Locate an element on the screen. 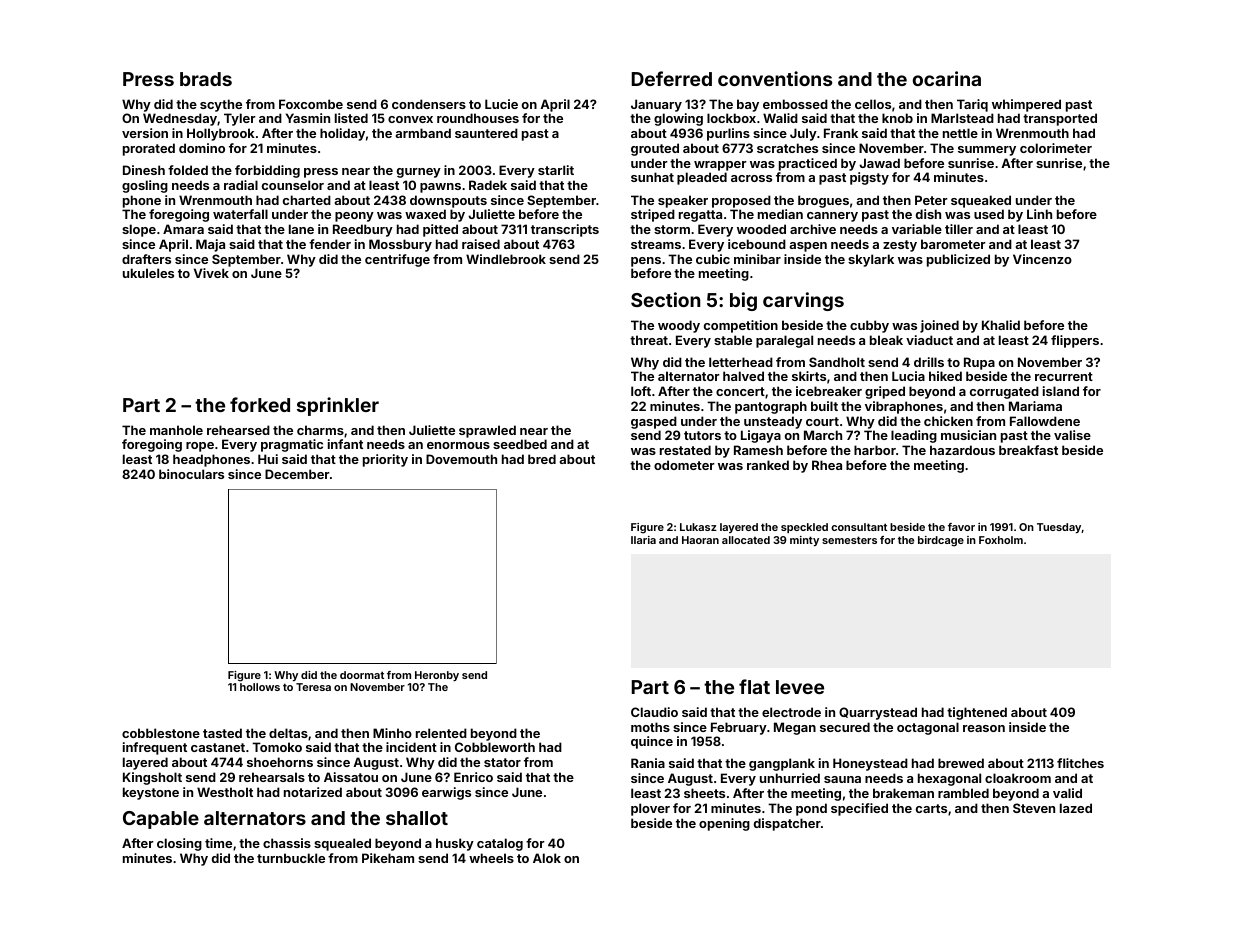 This screenshot has width=1233, height=952. breakfast is located at coordinates (1028, 450).
